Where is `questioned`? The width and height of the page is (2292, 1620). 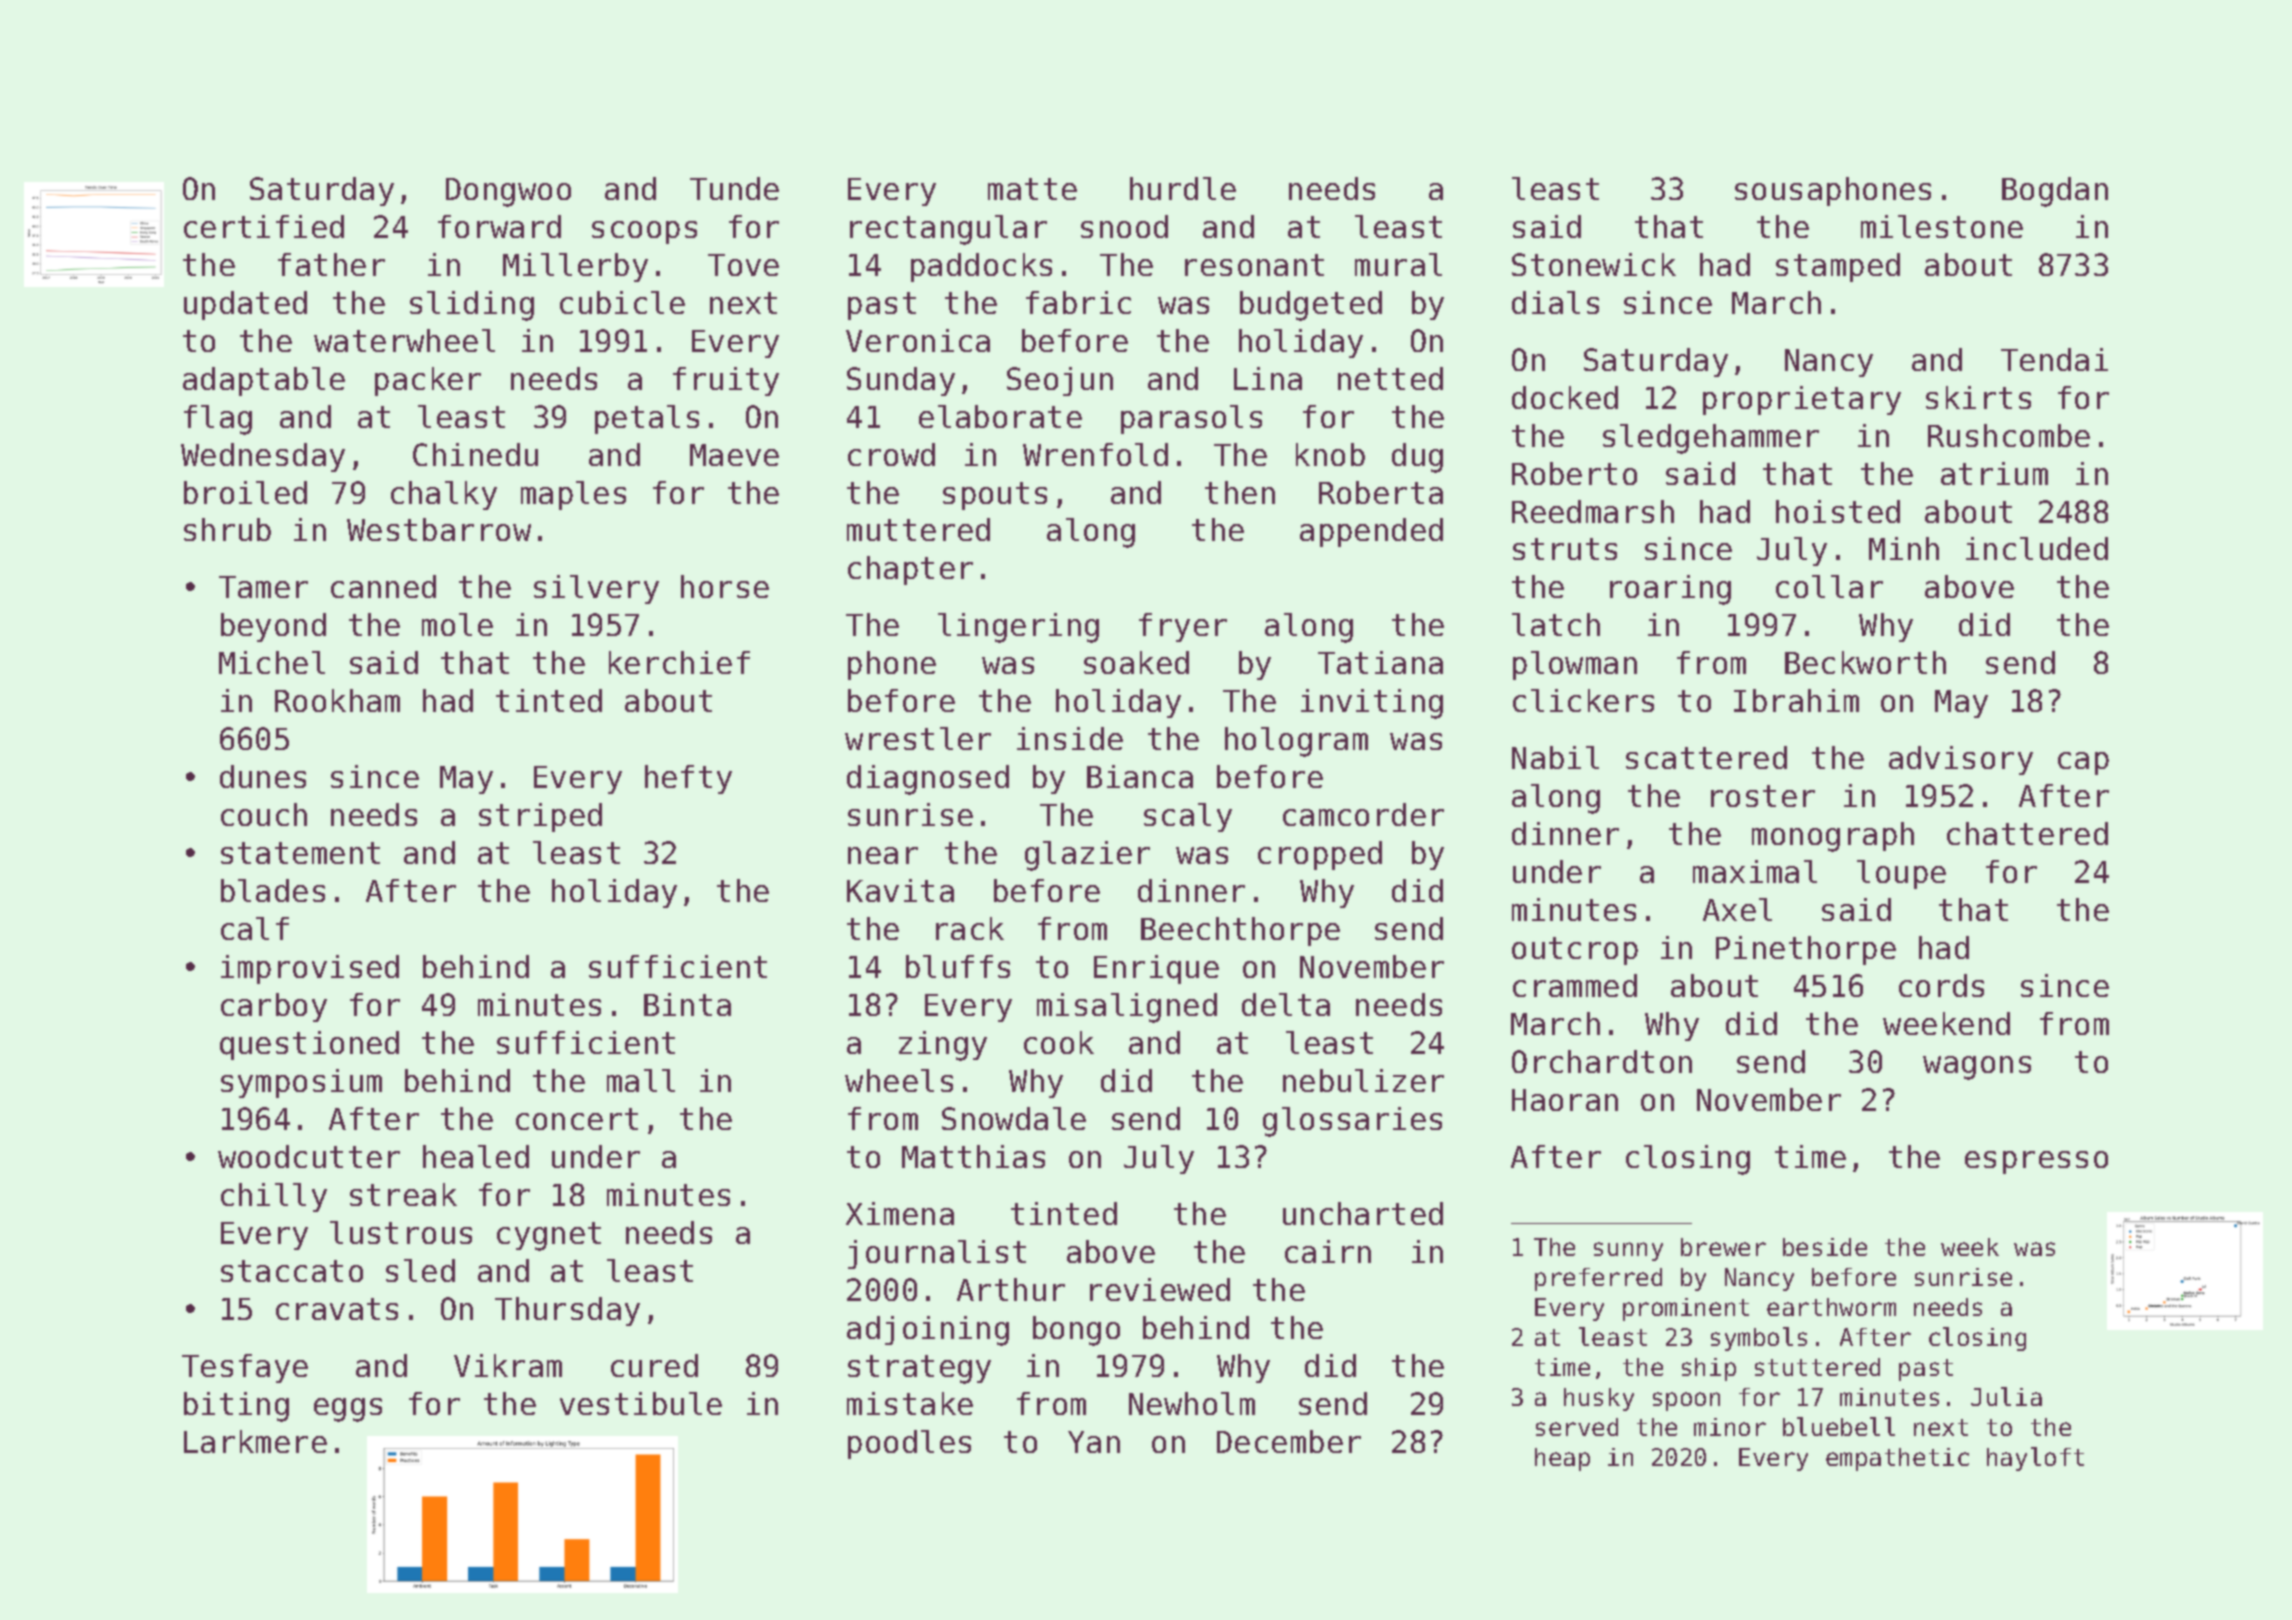
questioned is located at coordinates (309, 1045).
